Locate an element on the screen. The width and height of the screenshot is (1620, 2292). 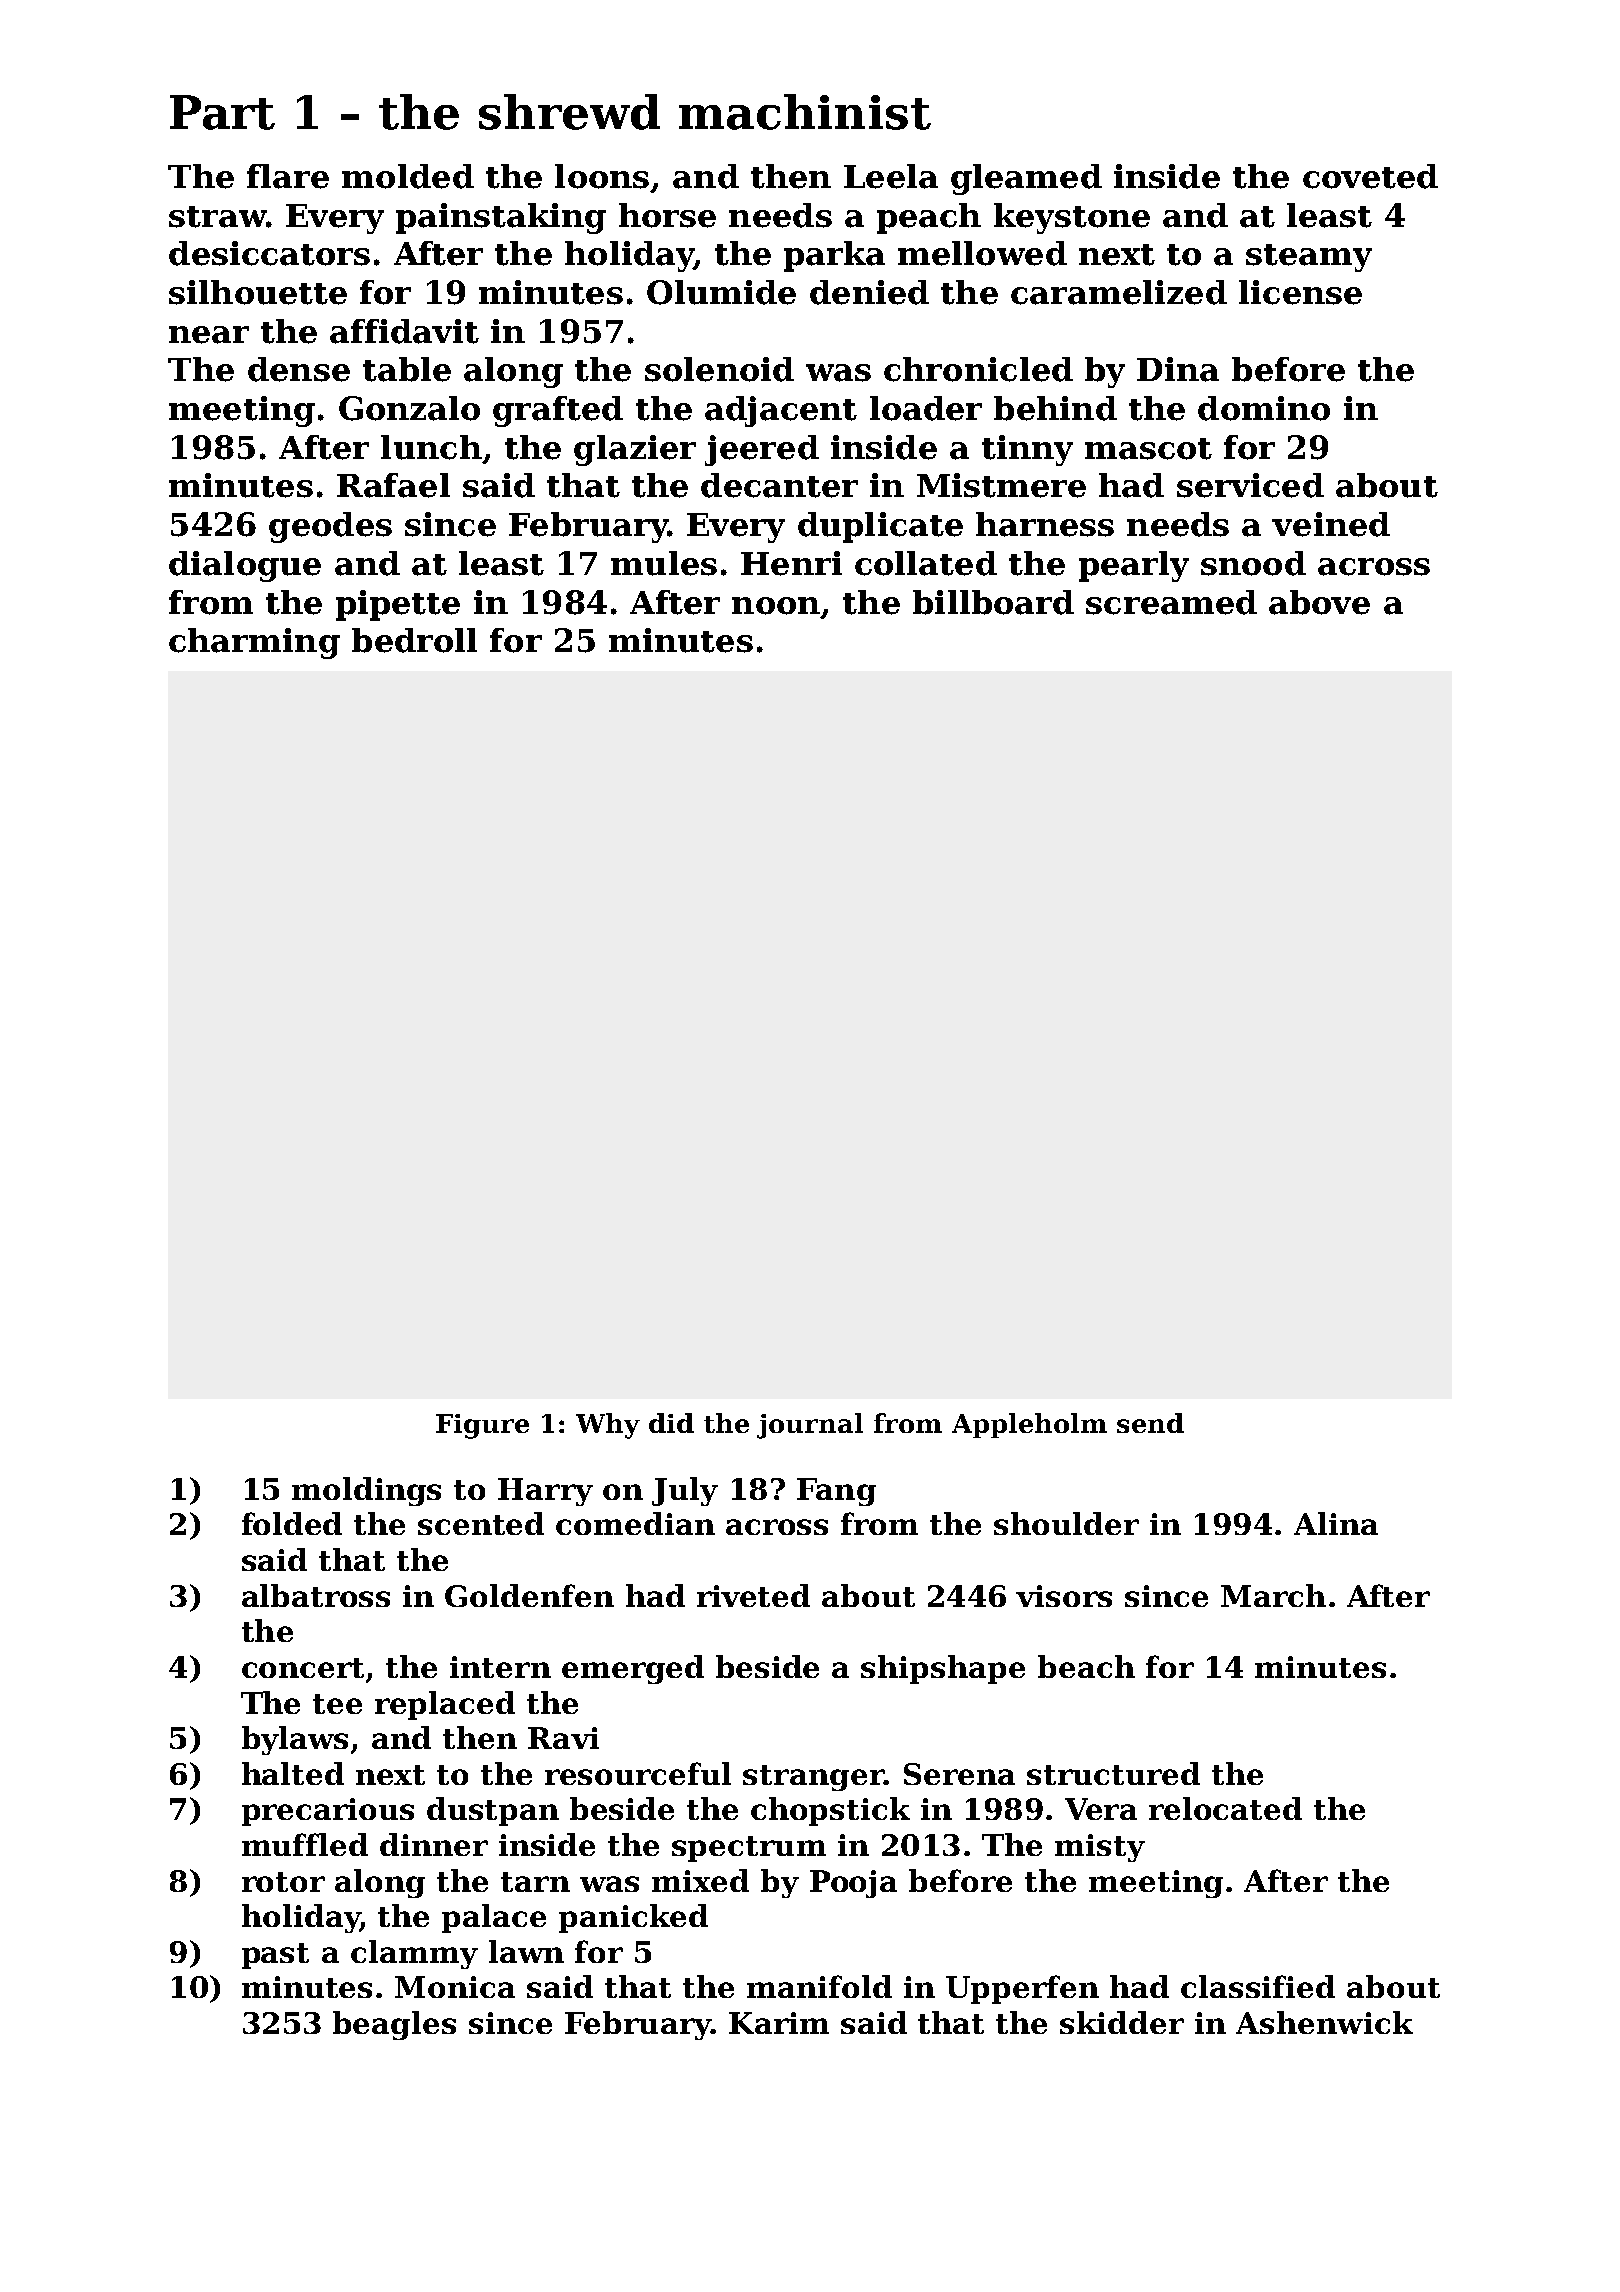
dinner is located at coordinates (434, 1844).
